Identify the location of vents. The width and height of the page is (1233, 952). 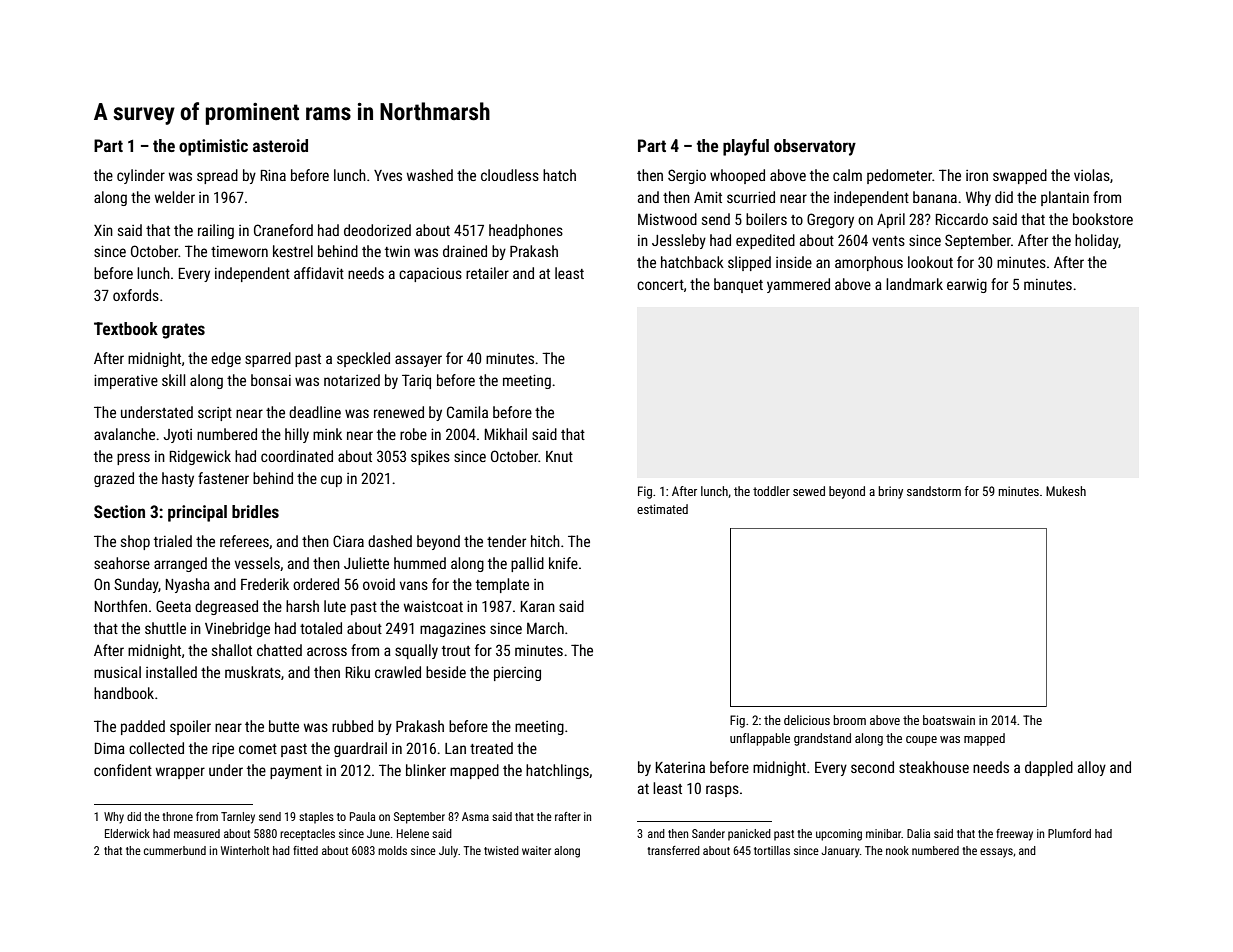
(888, 241).
